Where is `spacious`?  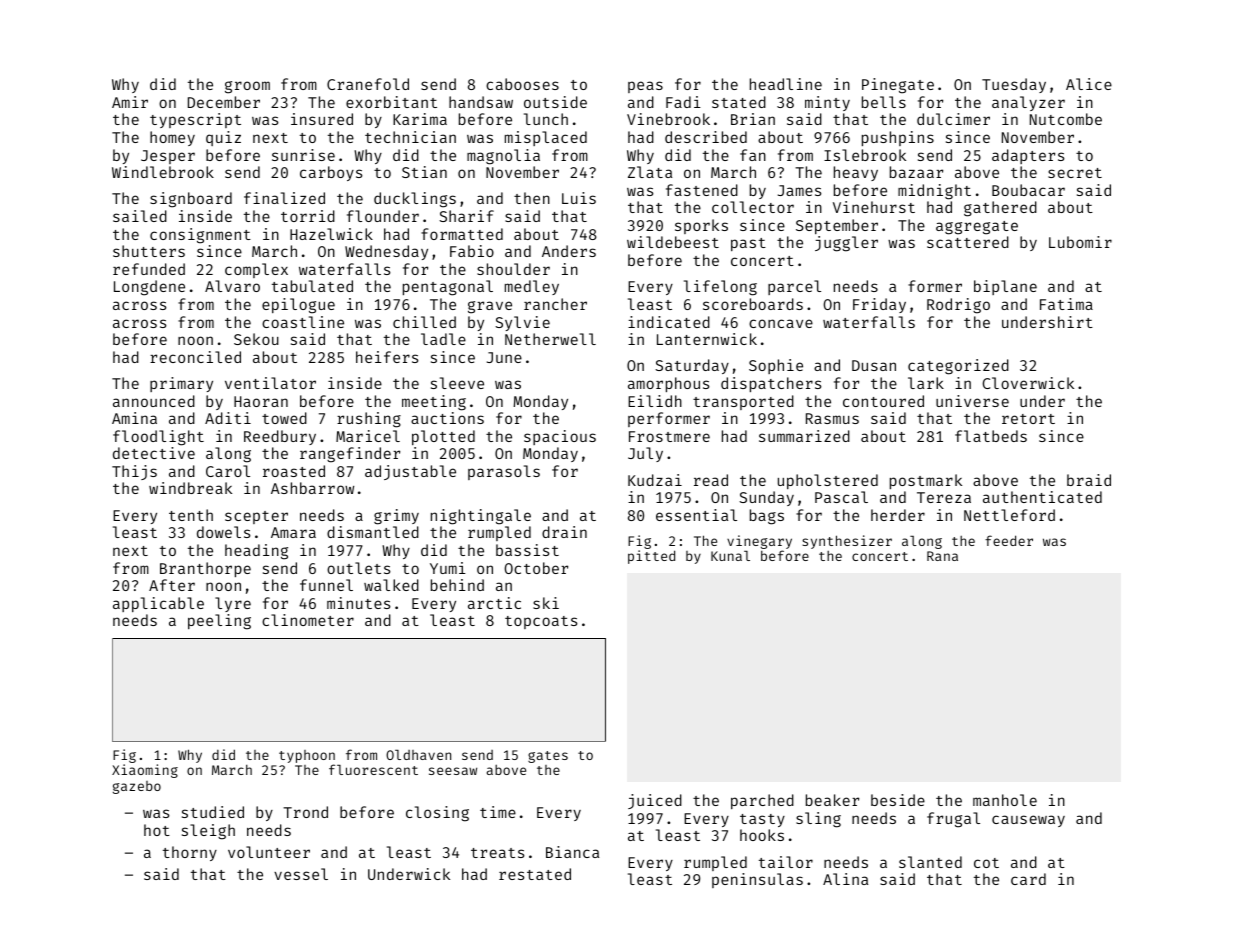
spacious is located at coordinates (560, 437).
